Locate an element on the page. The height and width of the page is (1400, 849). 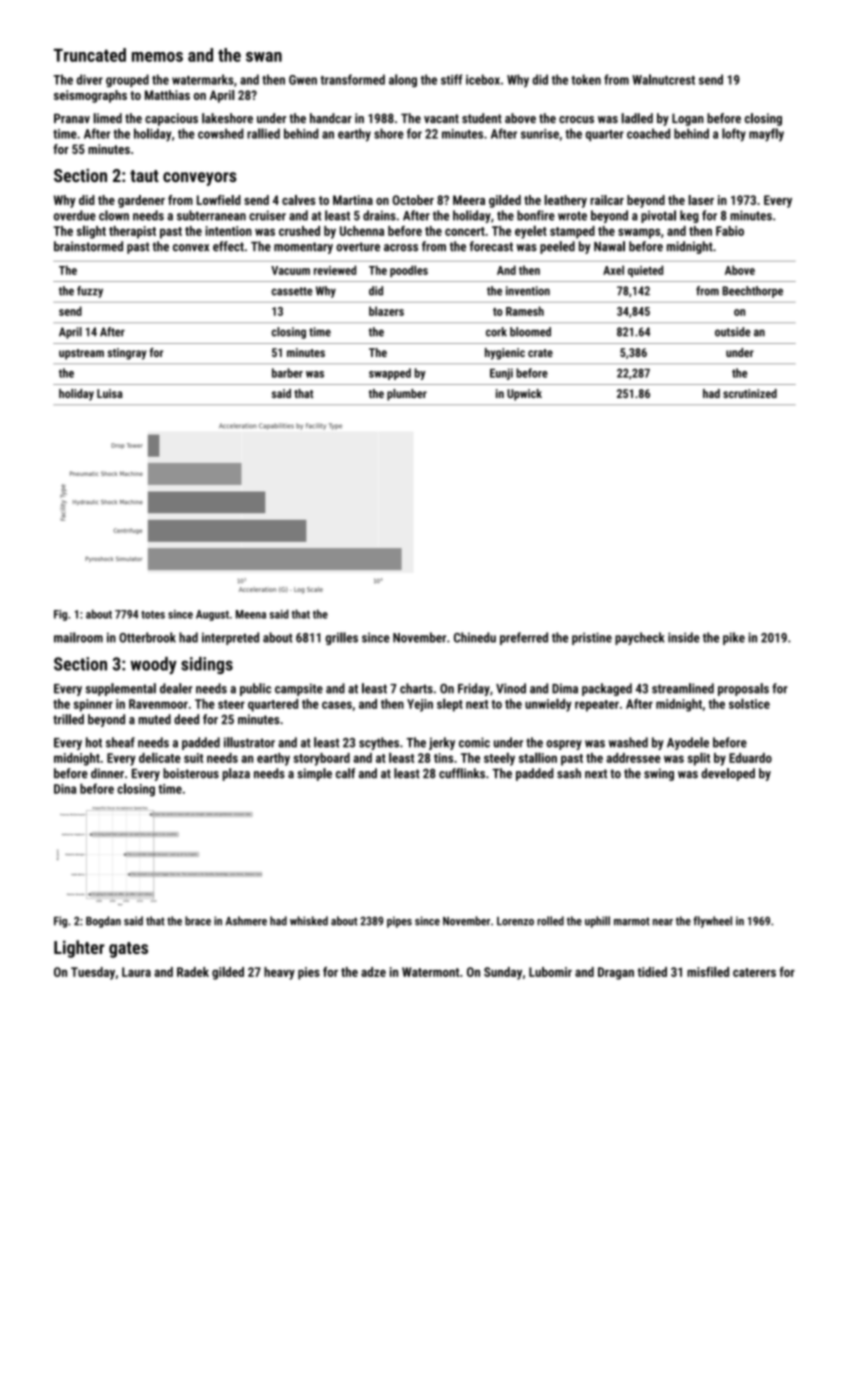
vacant is located at coordinates (441, 118).
